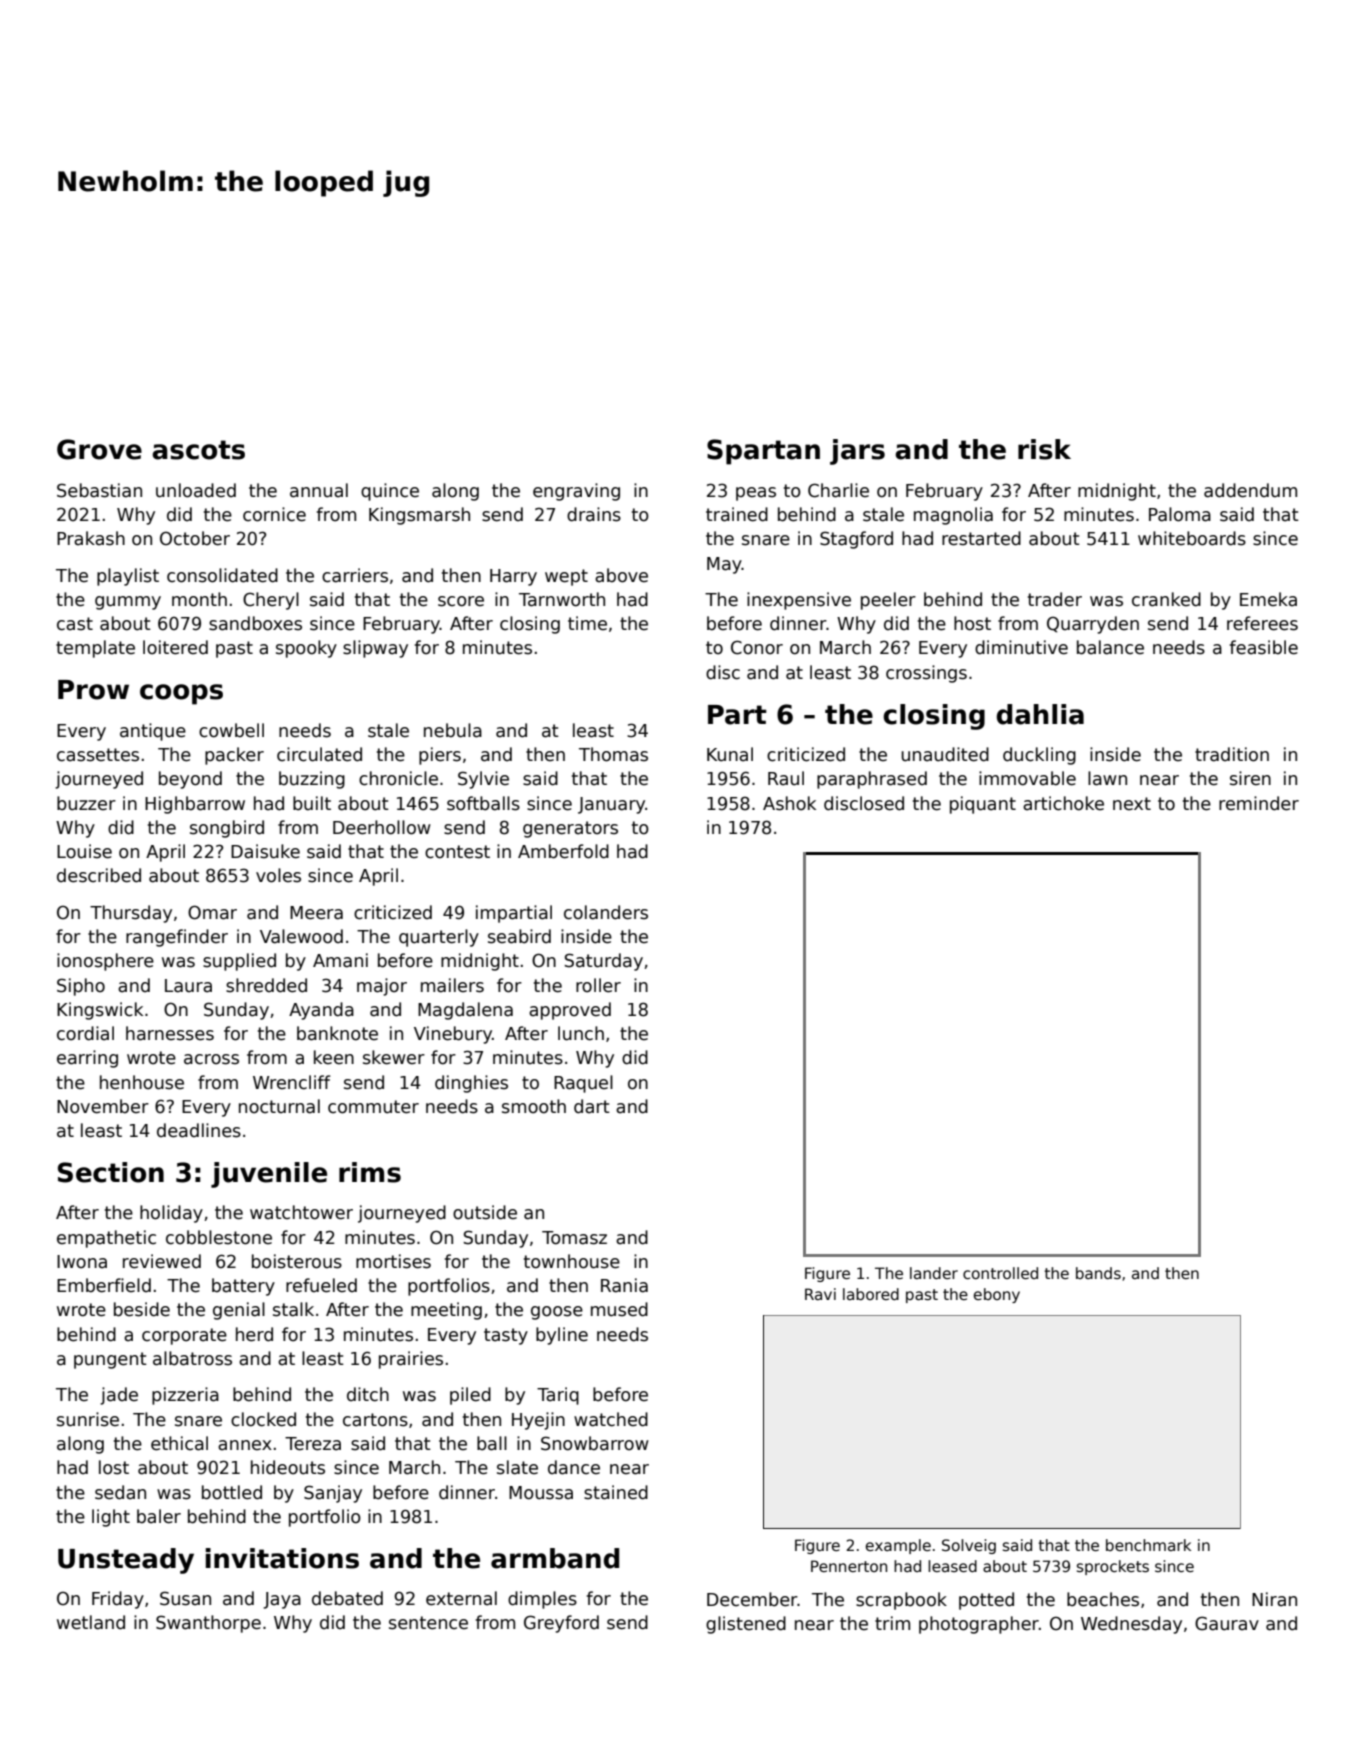 The image size is (1355, 1754). I want to click on artichoke, so click(1063, 803).
